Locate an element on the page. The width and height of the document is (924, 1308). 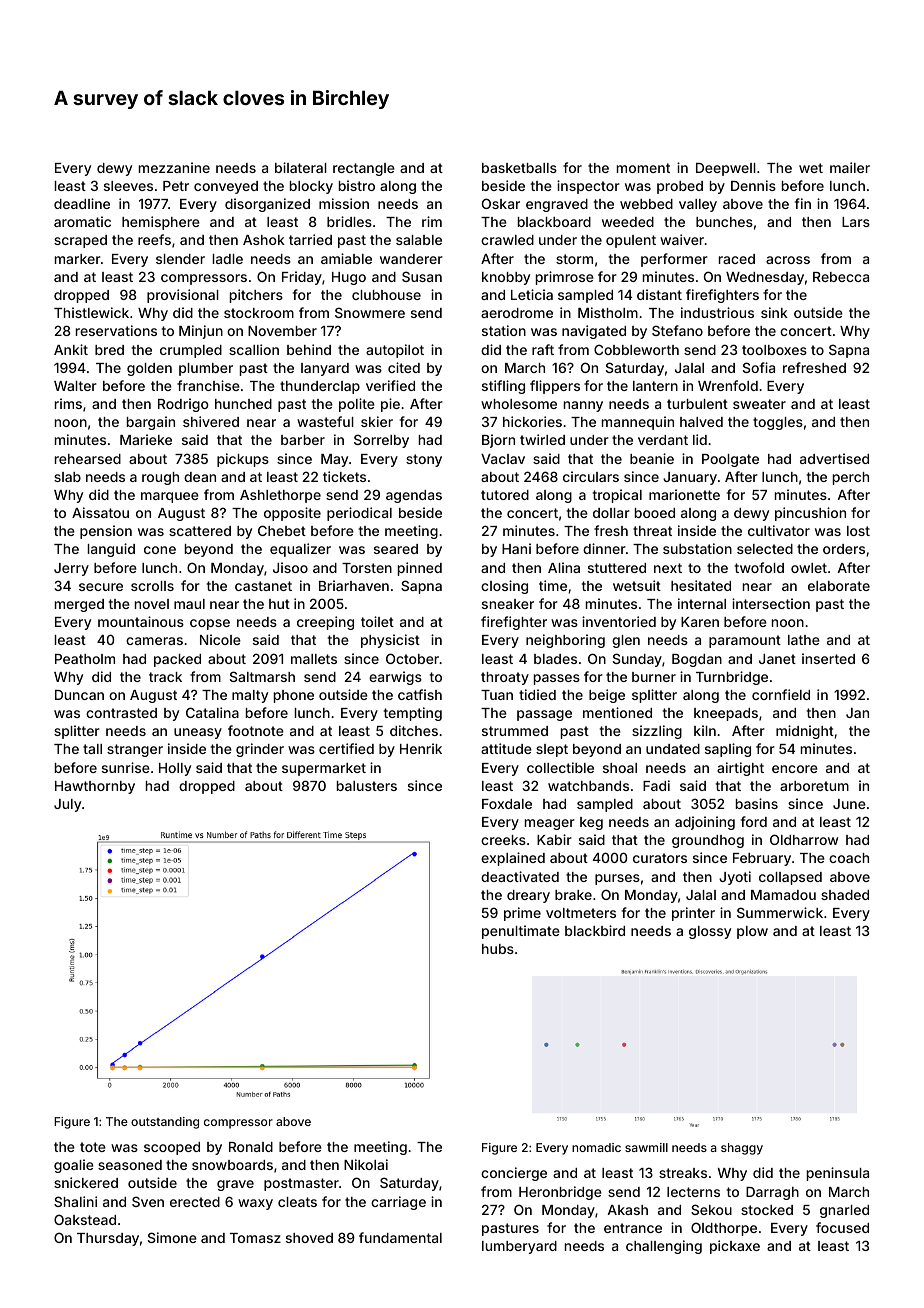
Hawthornby is located at coordinates (95, 787).
